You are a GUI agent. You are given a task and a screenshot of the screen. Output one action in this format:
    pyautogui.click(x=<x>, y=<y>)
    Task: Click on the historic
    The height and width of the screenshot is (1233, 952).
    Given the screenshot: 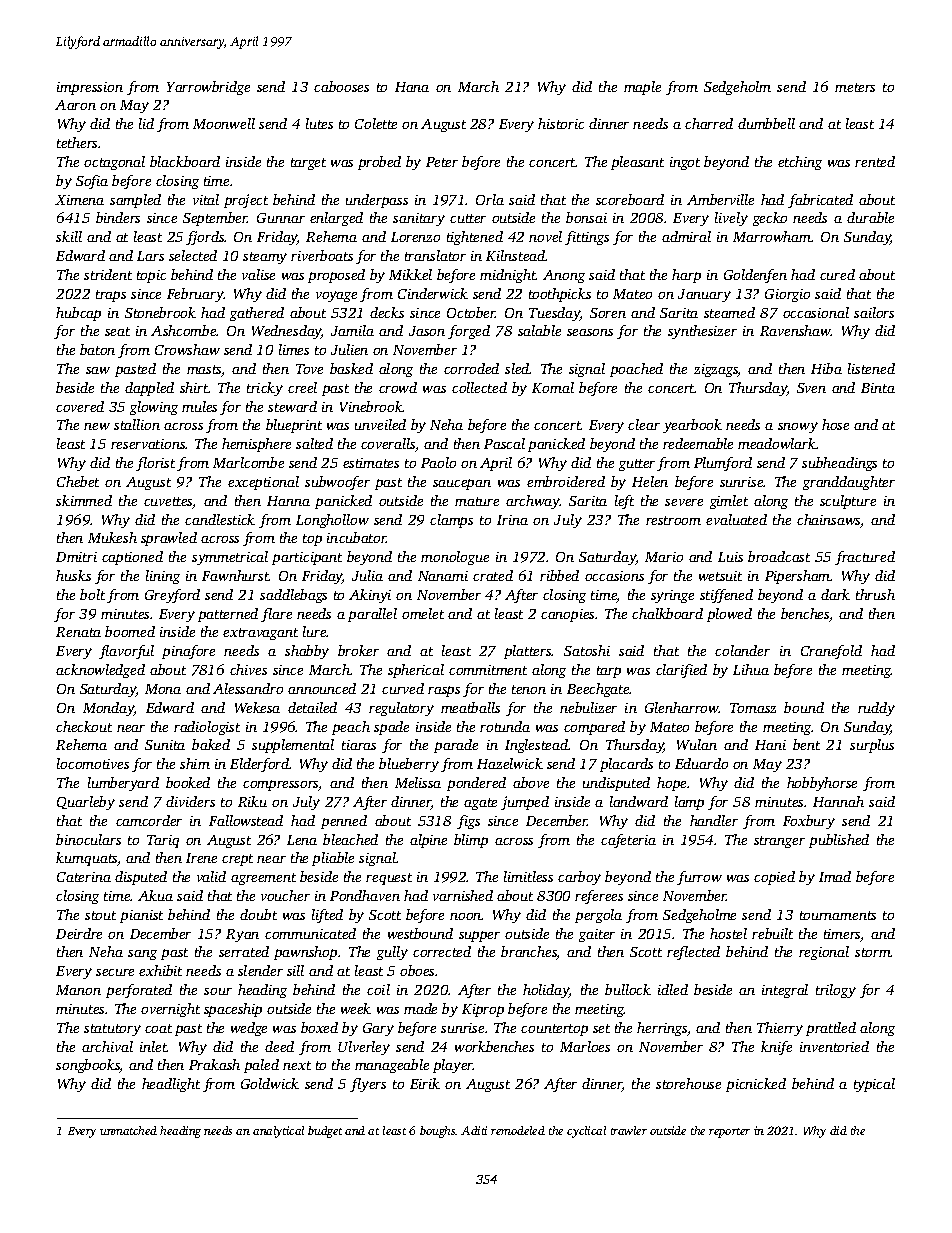 What is the action you would take?
    pyautogui.click(x=561, y=123)
